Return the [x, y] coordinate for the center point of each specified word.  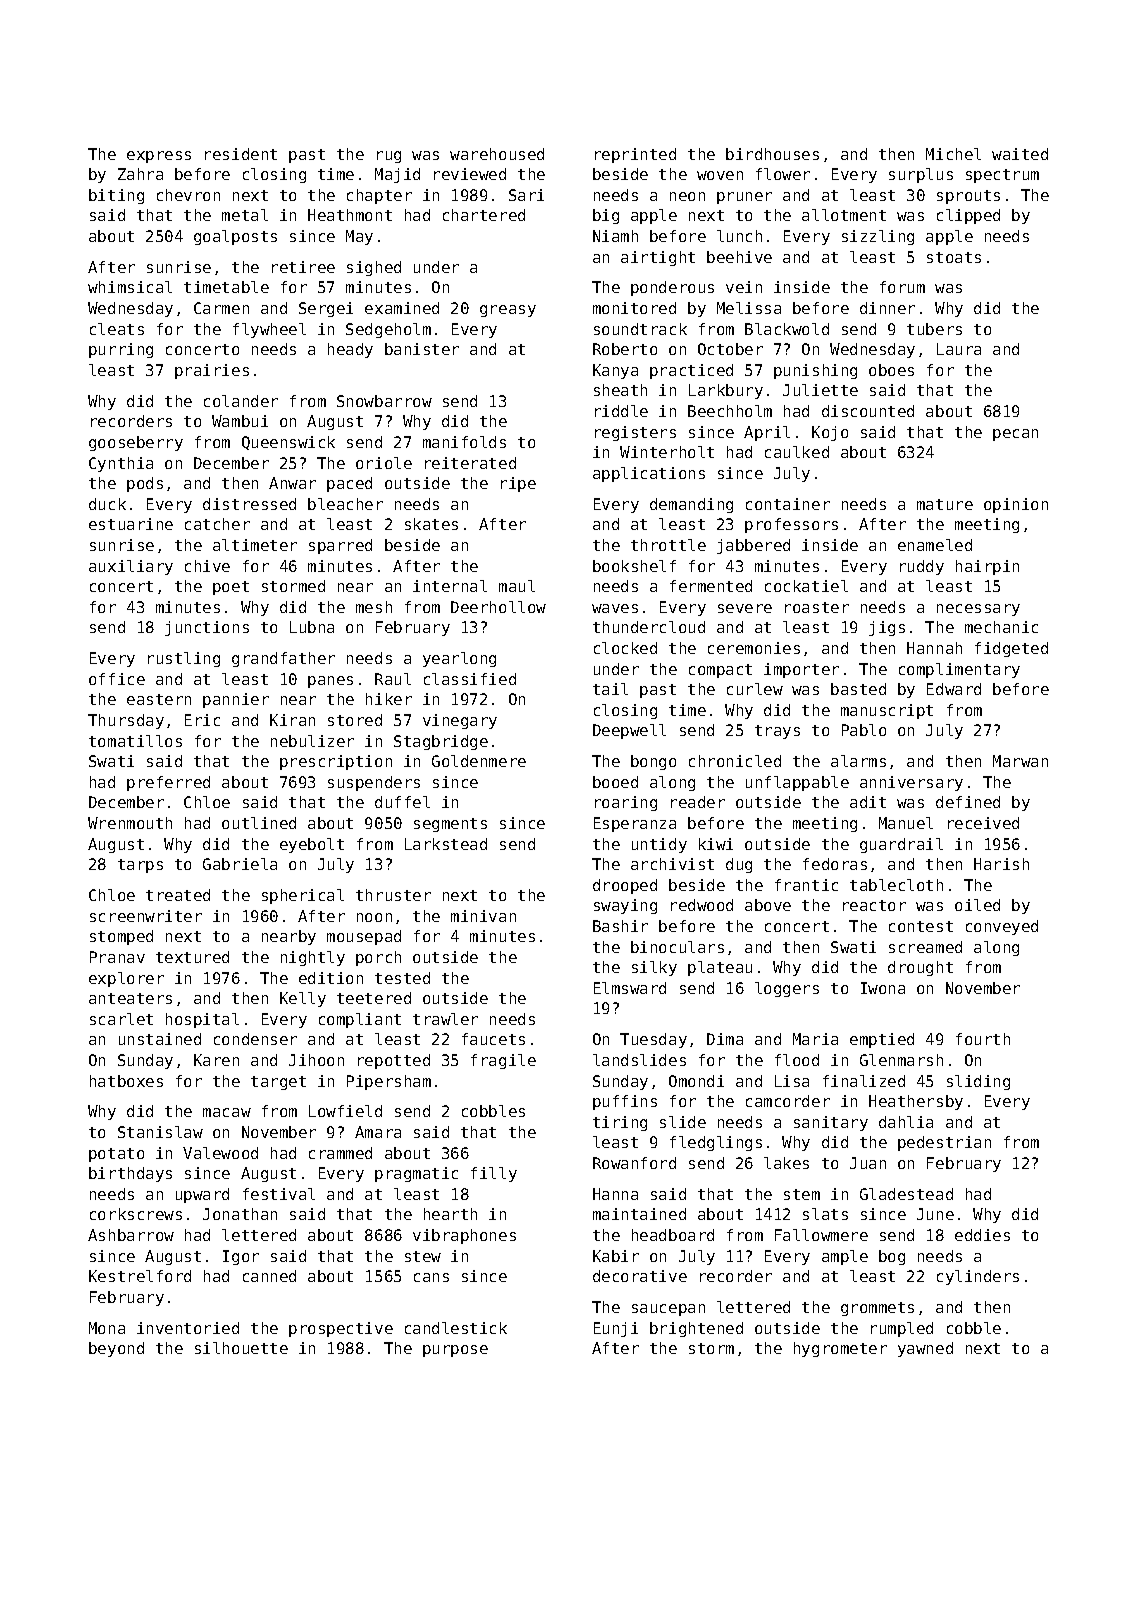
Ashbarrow [131, 1235]
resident [241, 154]
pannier [236, 700]
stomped [121, 937]
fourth [983, 1039]
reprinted [635, 155]
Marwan [1020, 761]
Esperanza [635, 824]
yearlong [459, 659]
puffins [625, 1102]
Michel [953, 154]
